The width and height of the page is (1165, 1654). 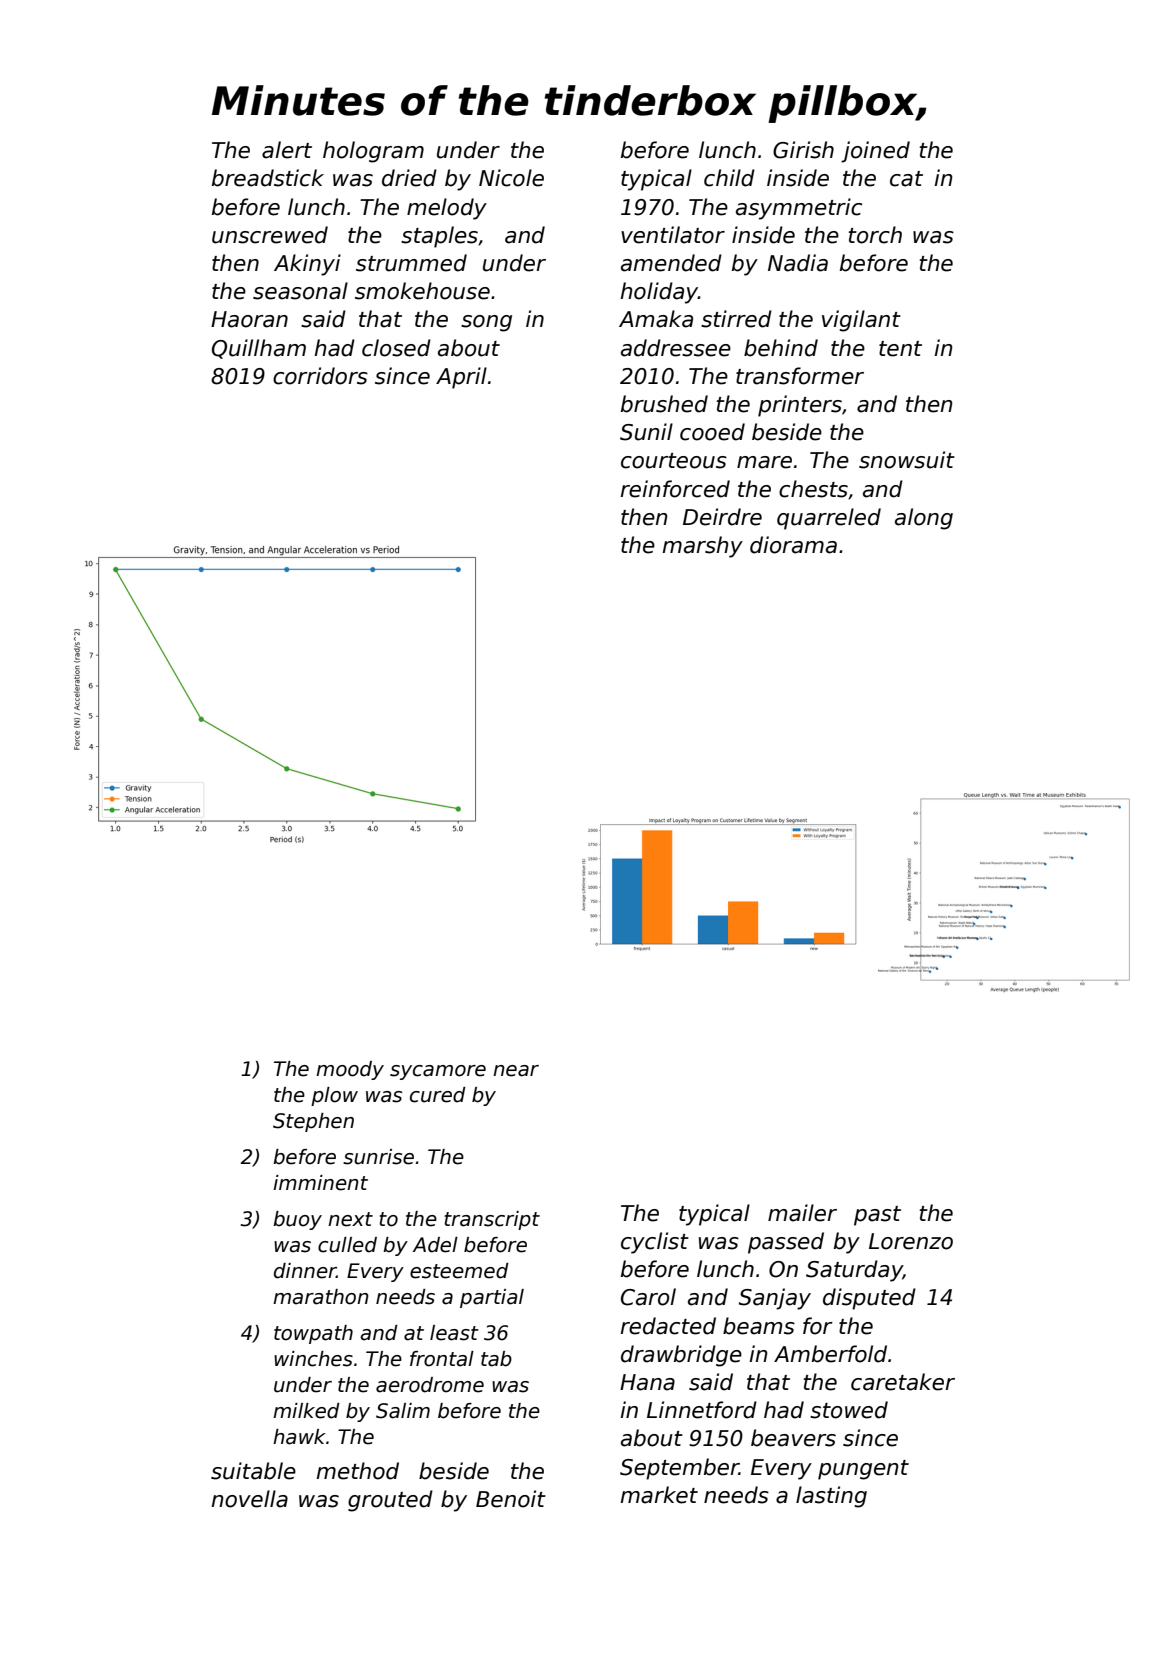 I want to click on Amaka, so click(x=656, y=319).
